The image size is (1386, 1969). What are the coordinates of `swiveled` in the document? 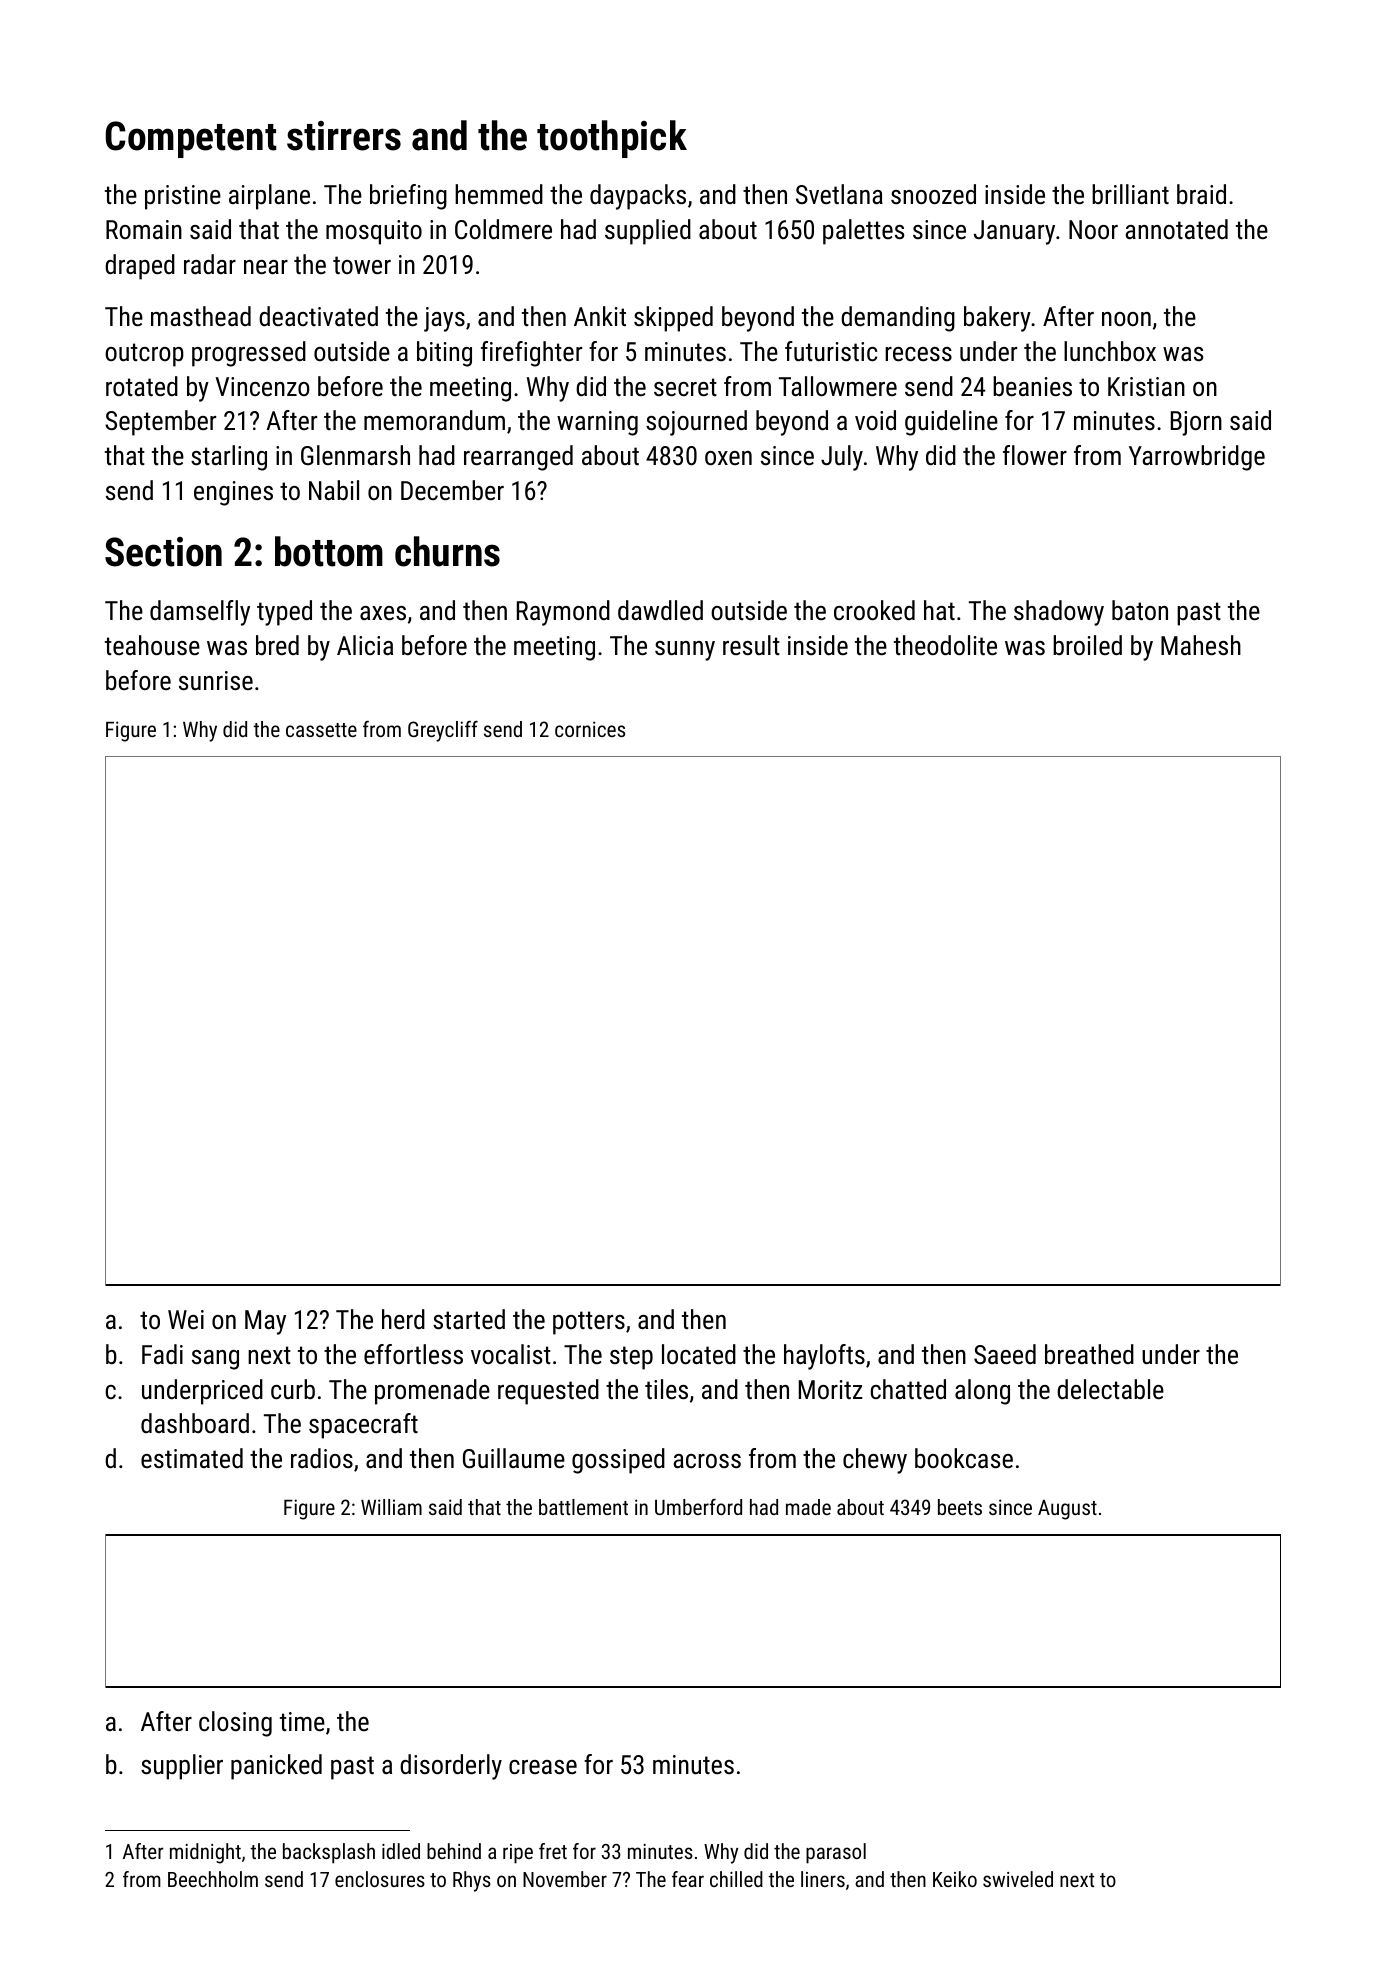 It's located at (1018, 1879).
